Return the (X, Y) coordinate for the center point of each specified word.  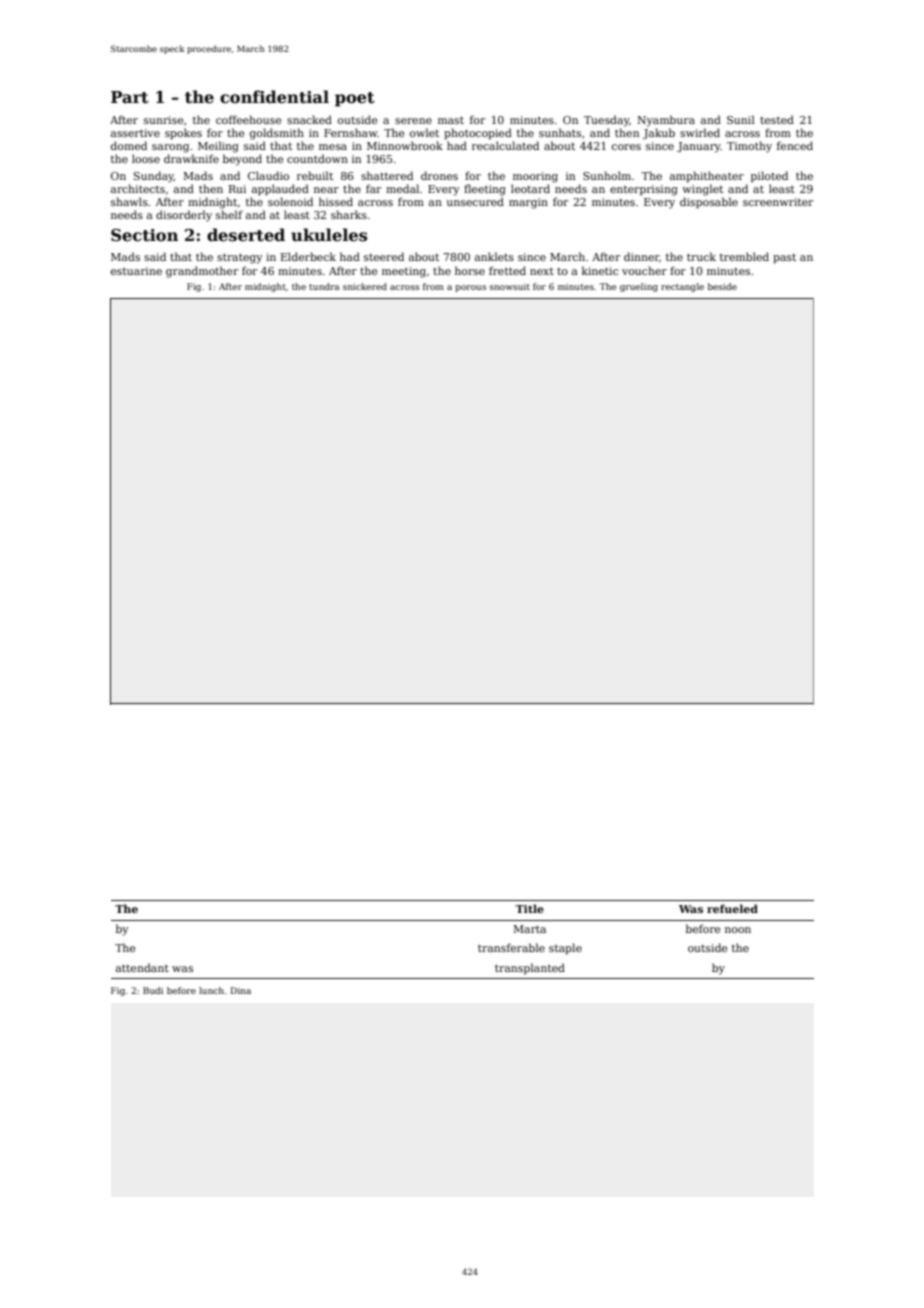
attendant (142, 967)
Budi (153, 990)
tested (777, 119)
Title (529, 908)
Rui (237, 189)
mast (451, 120)
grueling (639, 287)
